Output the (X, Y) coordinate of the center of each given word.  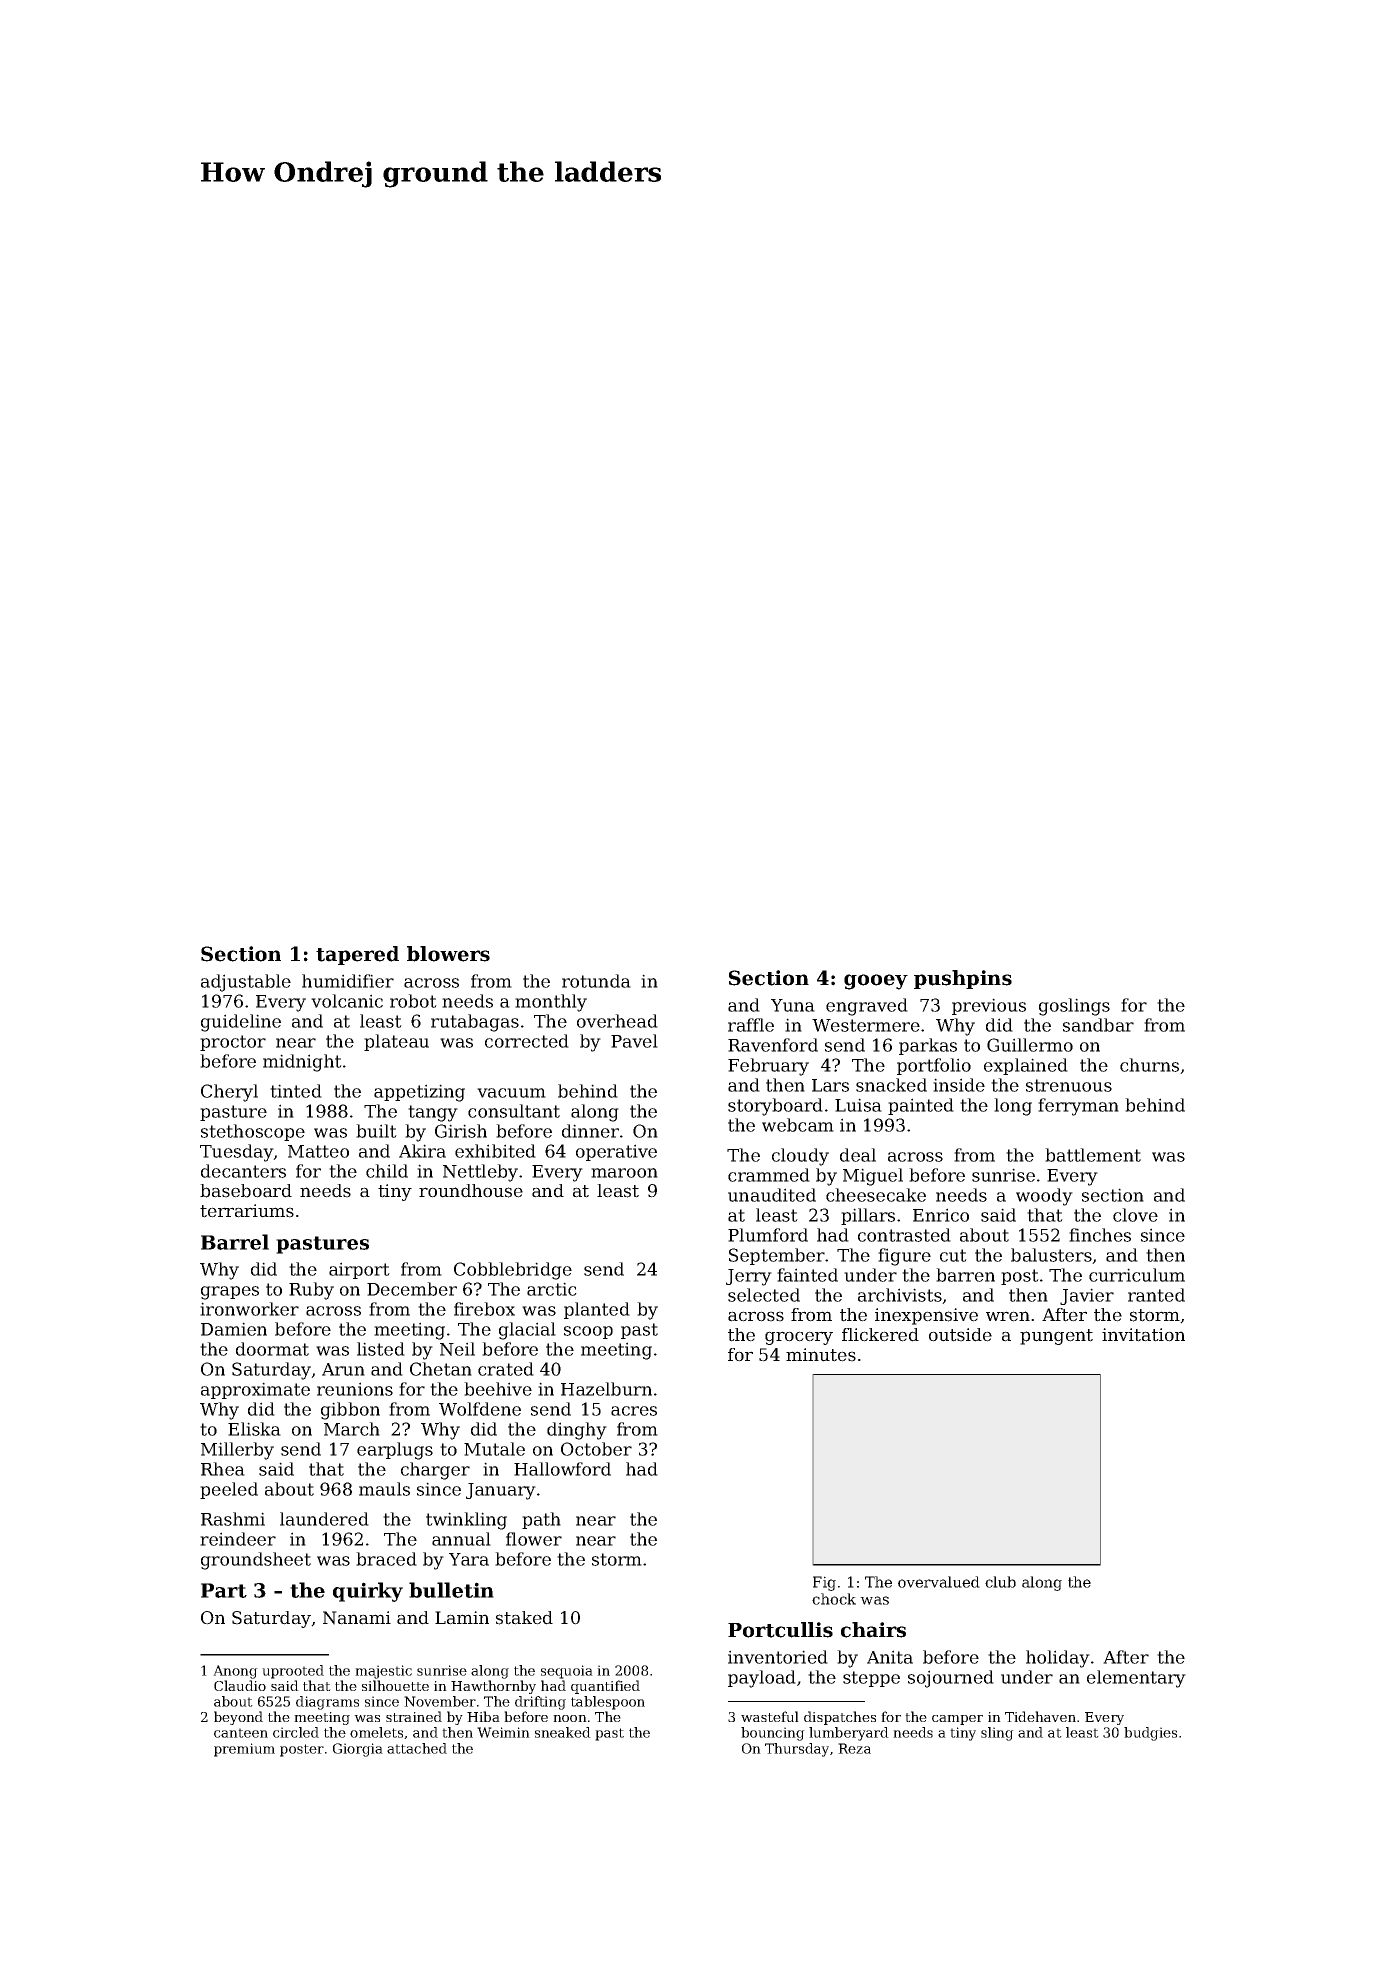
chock (834, 1599)
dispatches (840, 1718)
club (1000, 1582)
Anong (235, 1672)
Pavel (634, 1041)
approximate (255, 1390)
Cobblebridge (513, 1271)
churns (1149, 1065)
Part (224, 1590)
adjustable (246, 983)
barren (965, 1275)
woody (1044, 1197)
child (387, 1171)
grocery (799, 1338)
